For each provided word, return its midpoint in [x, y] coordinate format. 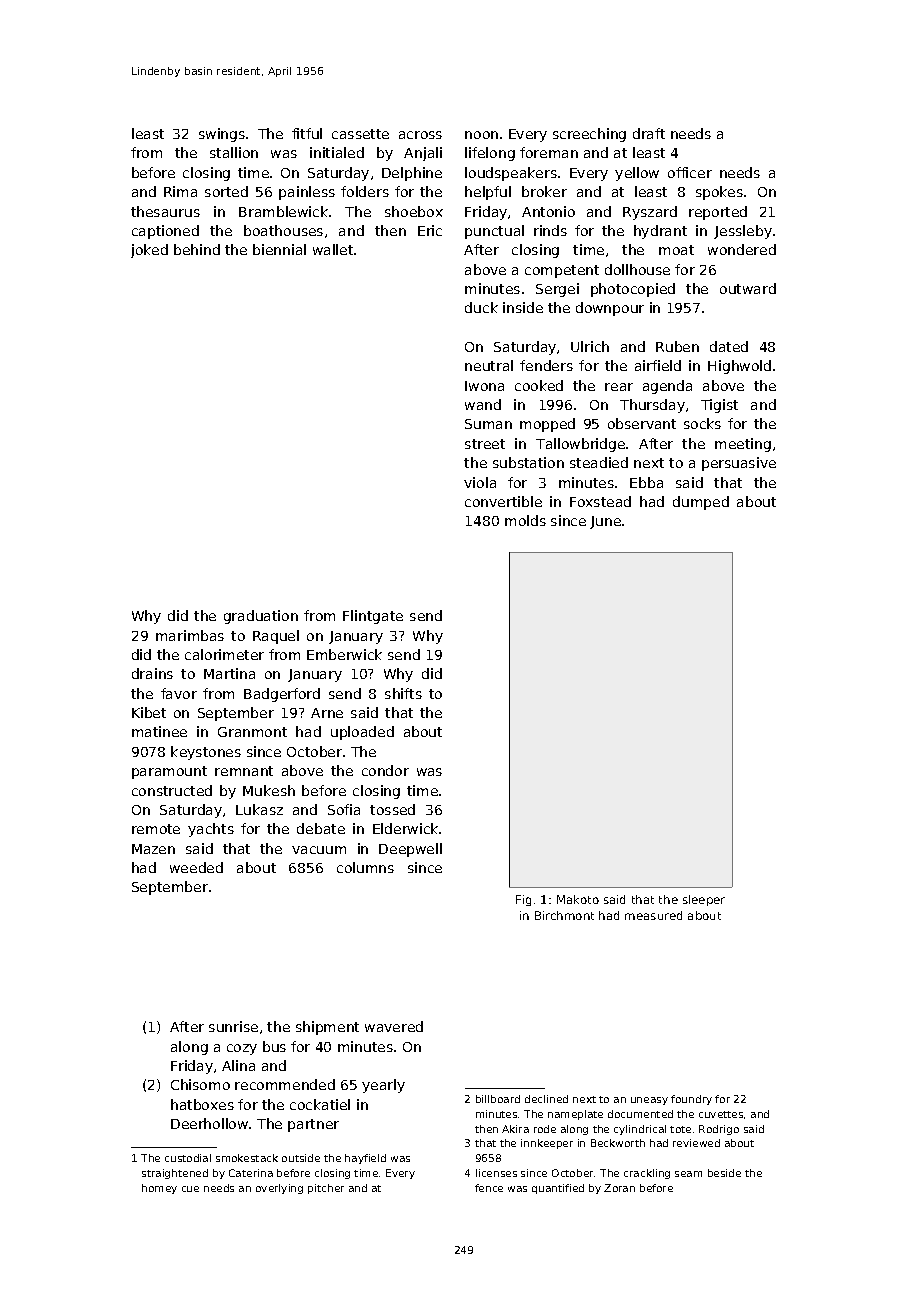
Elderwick [406, 828]
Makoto [578, 899]
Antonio [548, 211]
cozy [242, 1049]
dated [729, 346]
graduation [261, 617]
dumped [701, 503]
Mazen [153, 849]
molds [525, 520]
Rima [180, 191]
